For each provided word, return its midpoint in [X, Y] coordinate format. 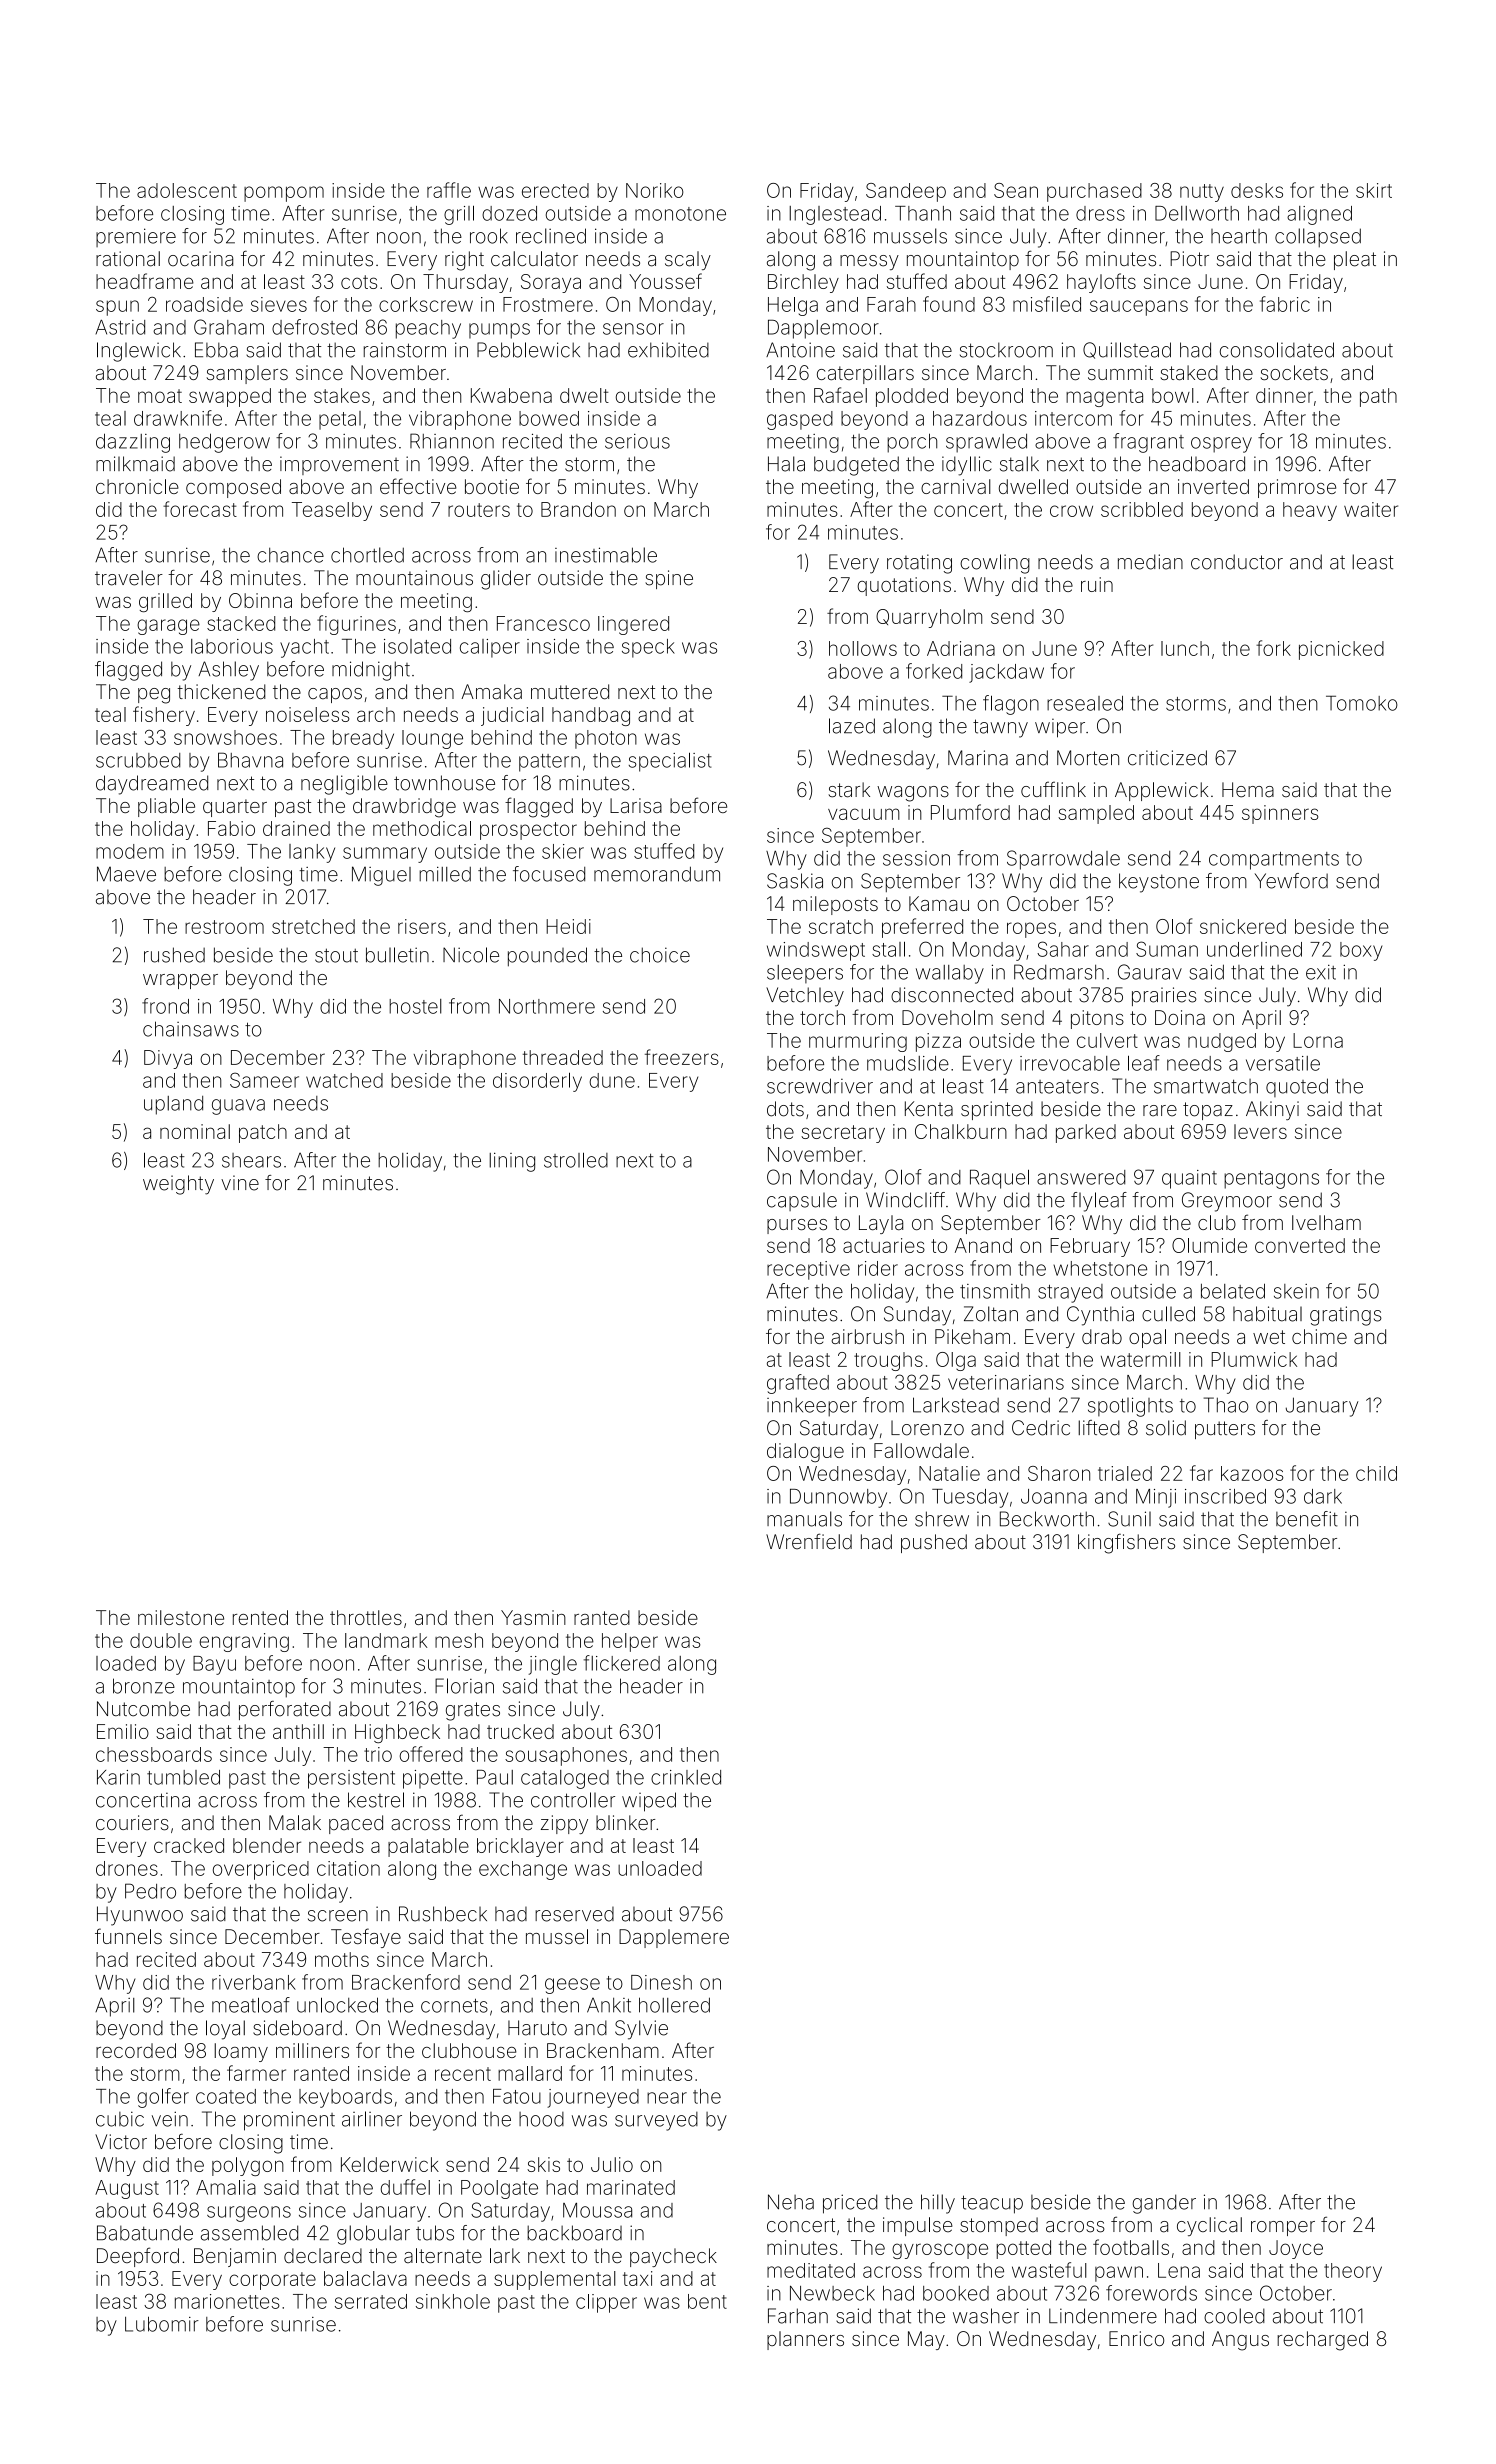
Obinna [260, 600]
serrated [371, 2301]
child [1376, 1473]
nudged [1222, 1042]
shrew [942, 1519]
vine [240, 1183]
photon [606, 739]
